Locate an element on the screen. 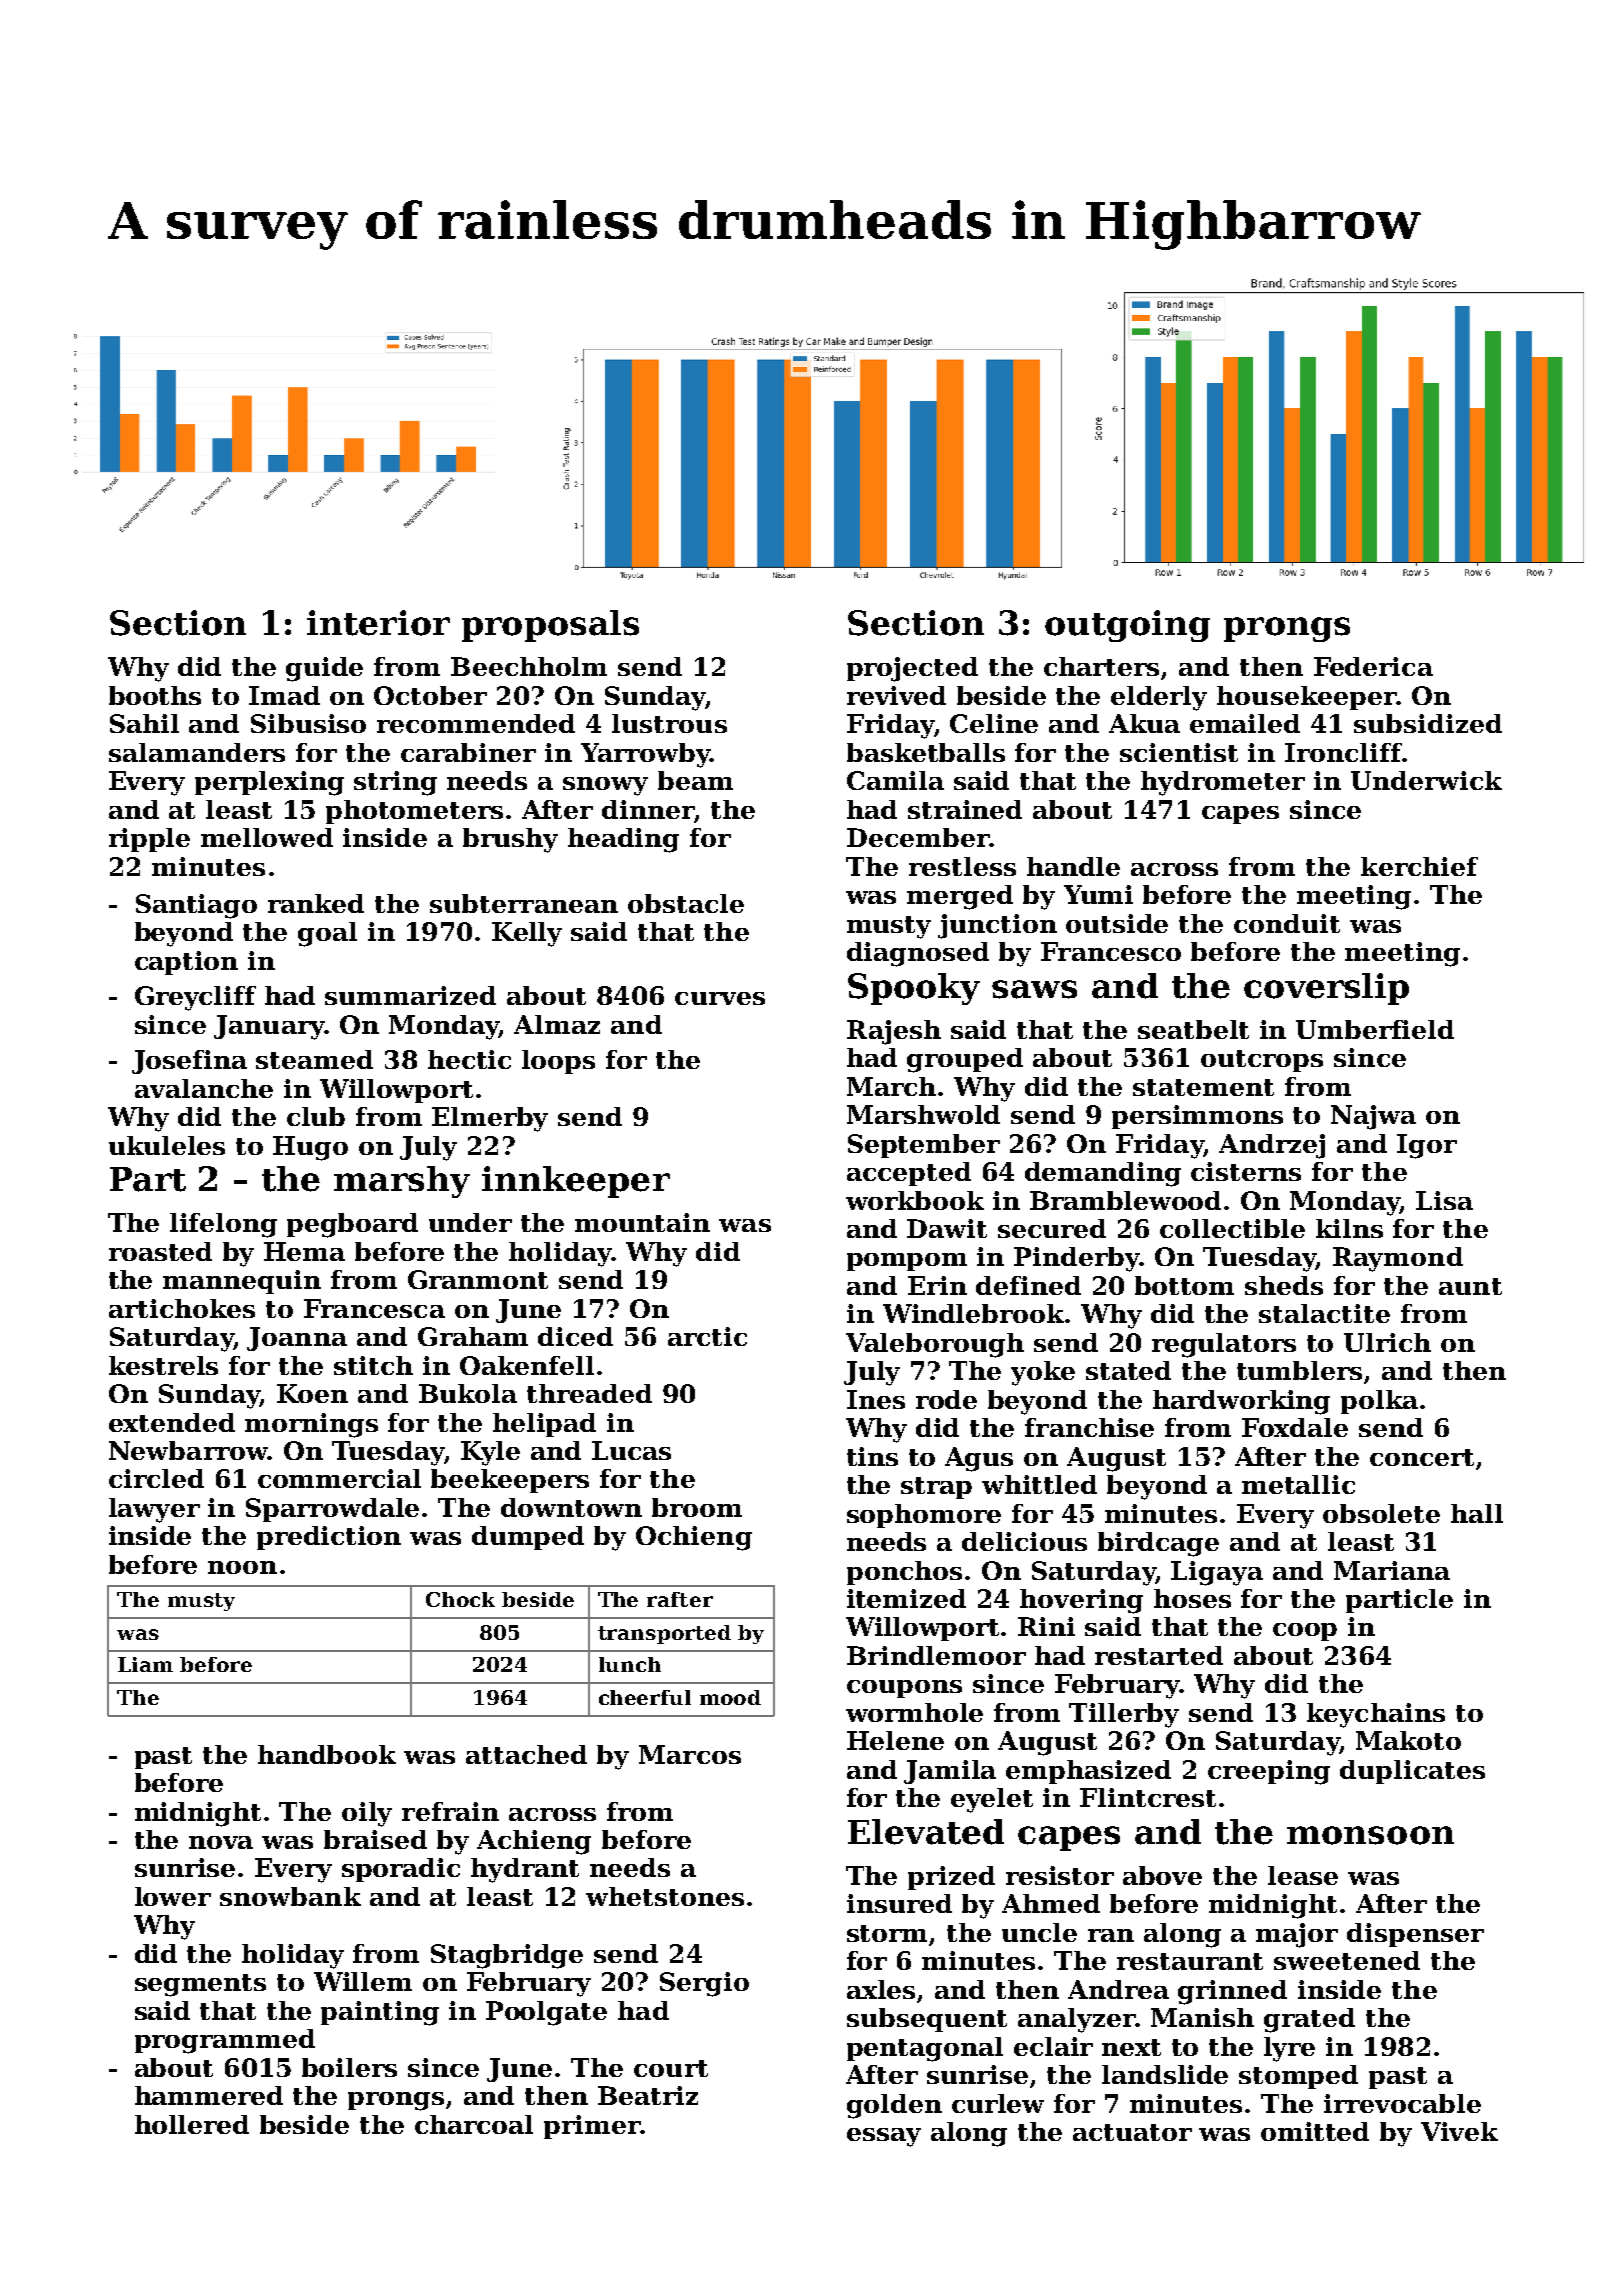  Lucas is located at coordinates (631, 1450).
